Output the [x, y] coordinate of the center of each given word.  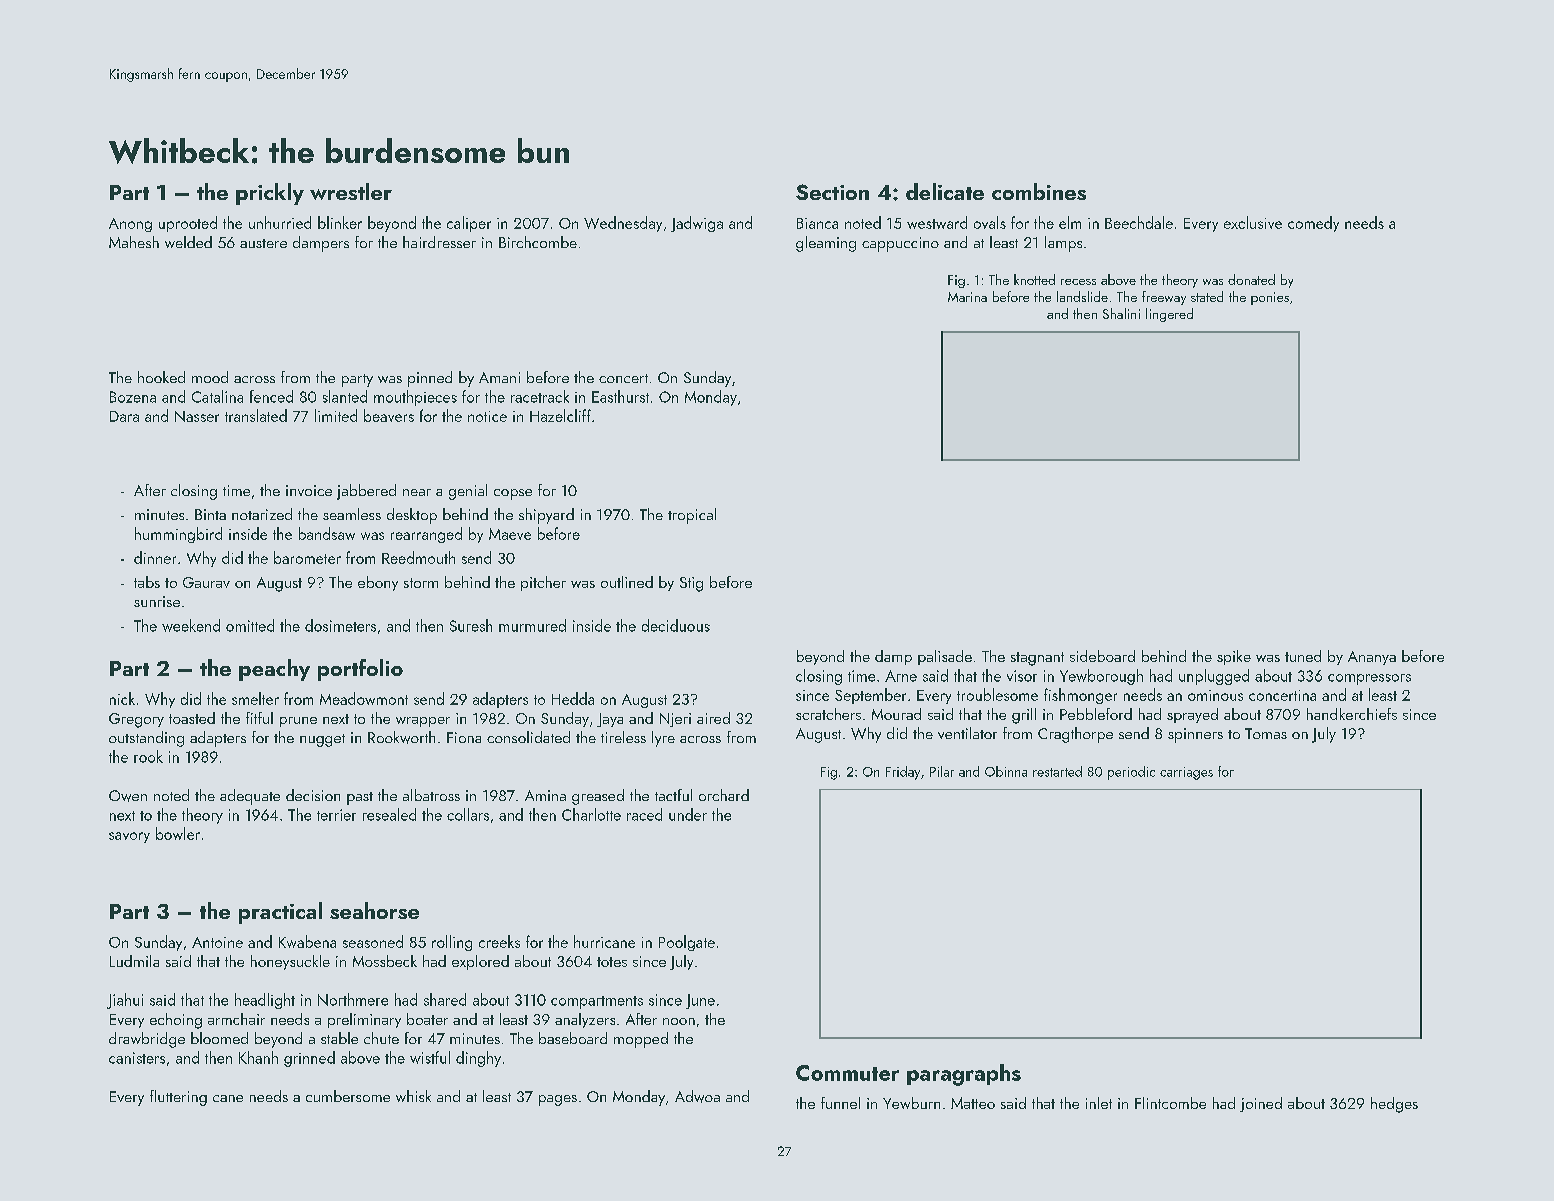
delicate [945, 191]
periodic [1131, 773]
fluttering [178, 1098]
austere [263, 243]
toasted [192, 718]
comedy [1313, 224]
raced [644, 814]
